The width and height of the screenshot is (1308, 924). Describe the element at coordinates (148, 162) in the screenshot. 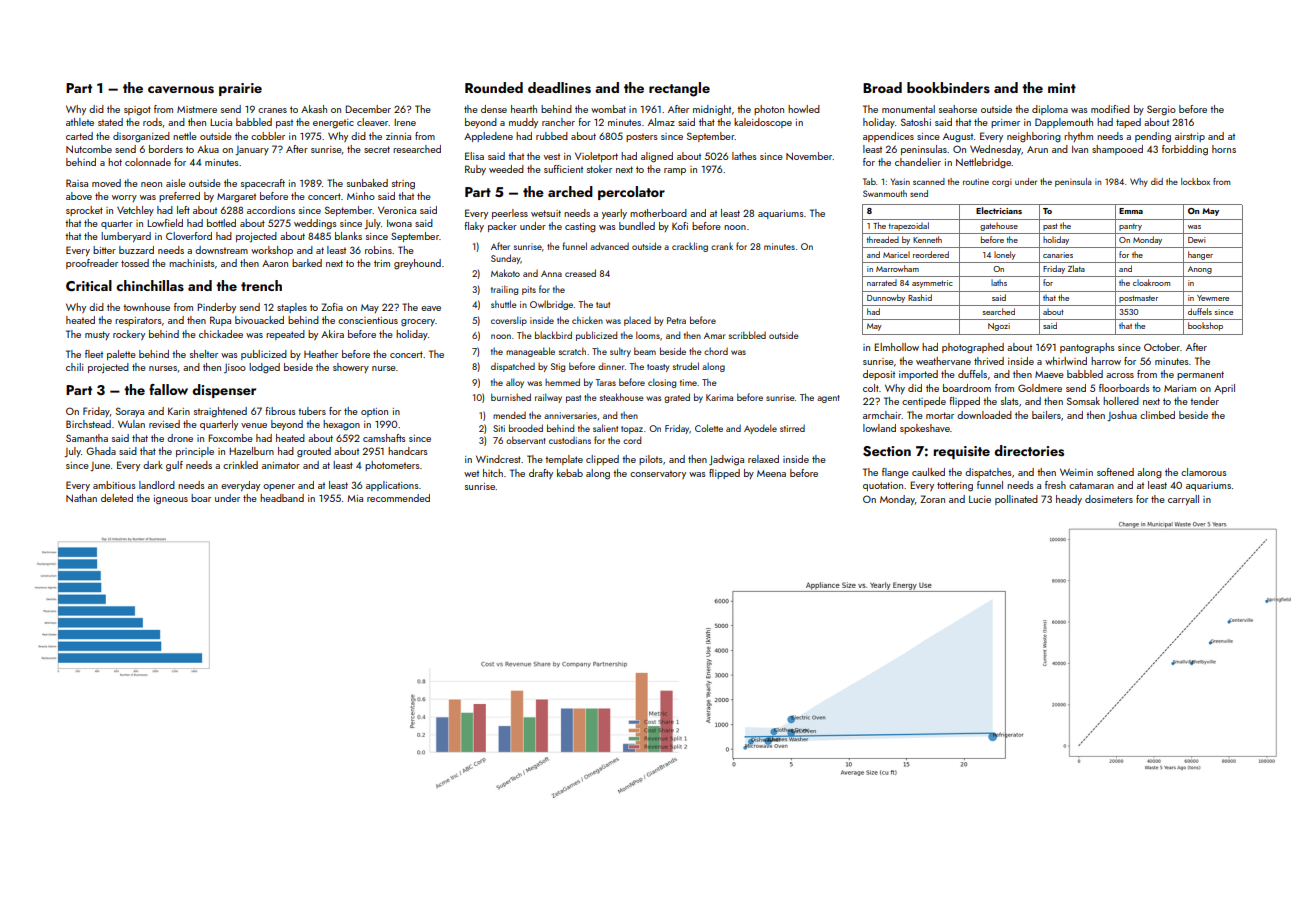

I see `colonnade` at that location.
